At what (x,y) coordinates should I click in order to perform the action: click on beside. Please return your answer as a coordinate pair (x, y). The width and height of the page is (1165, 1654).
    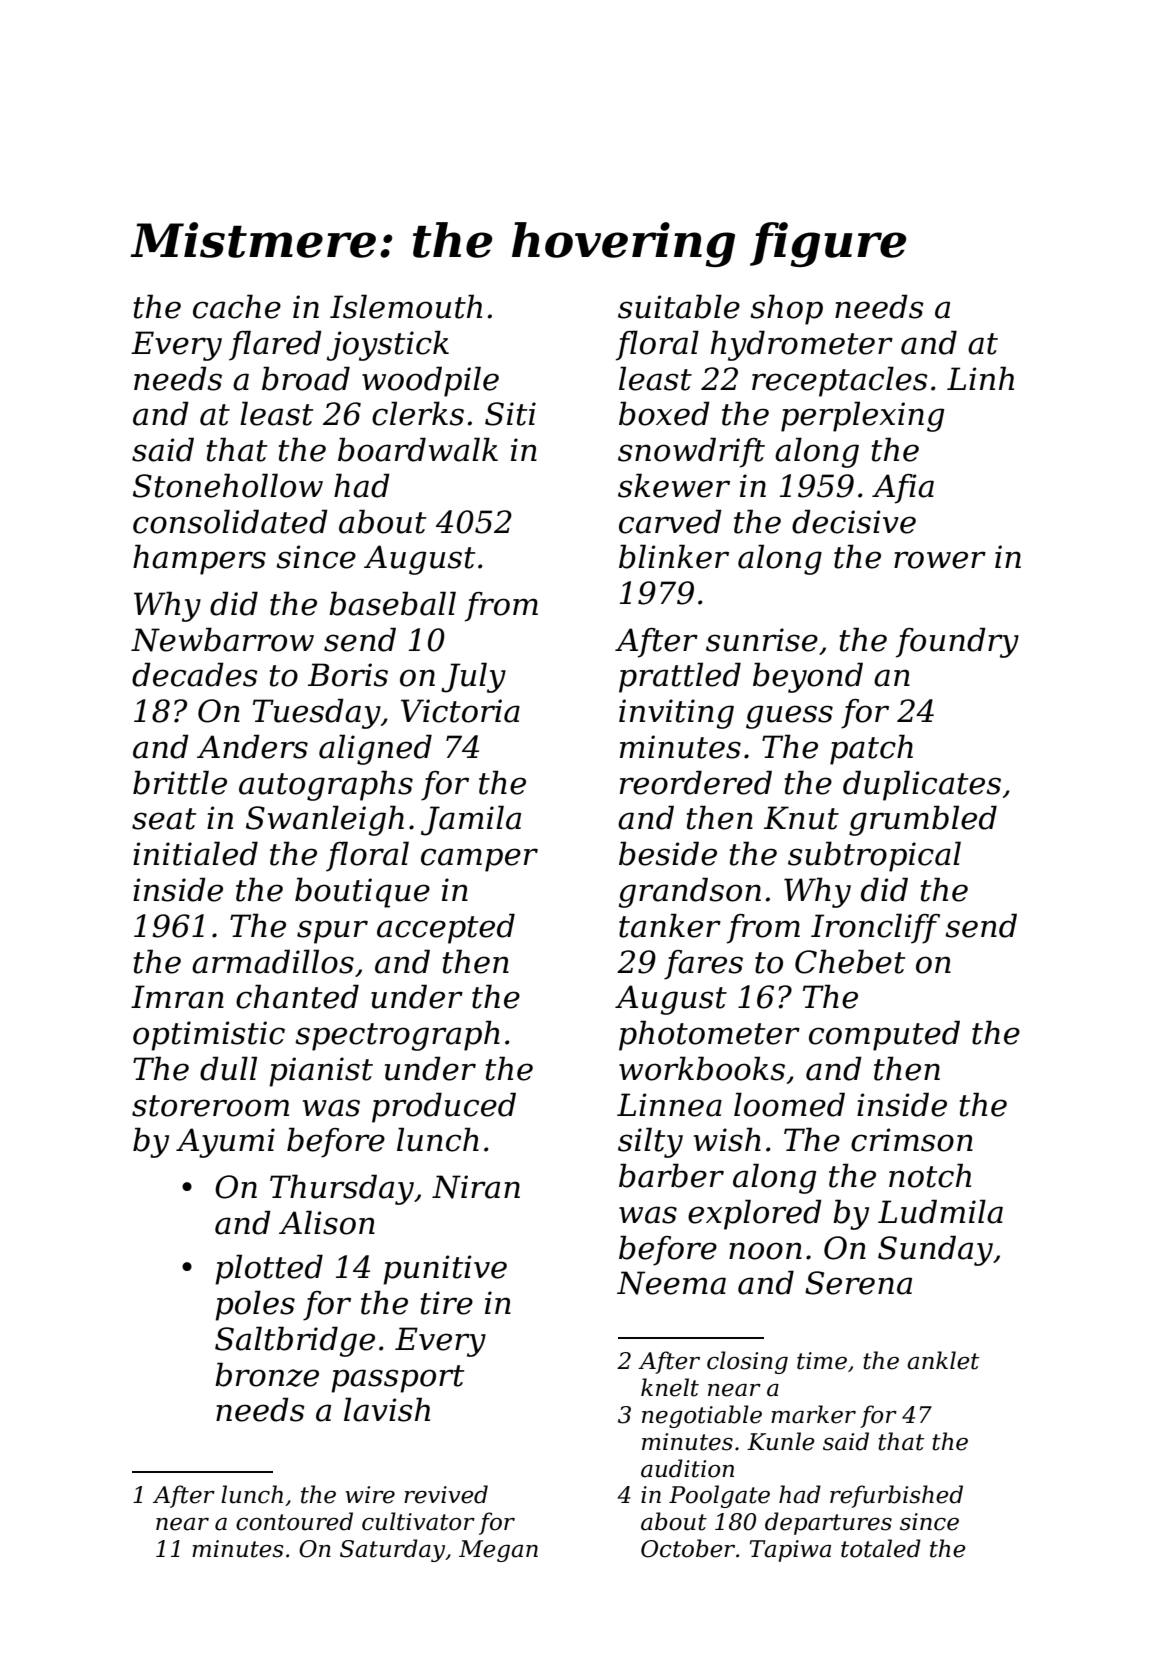
    Looking at the image, I should click on (668, 853).
